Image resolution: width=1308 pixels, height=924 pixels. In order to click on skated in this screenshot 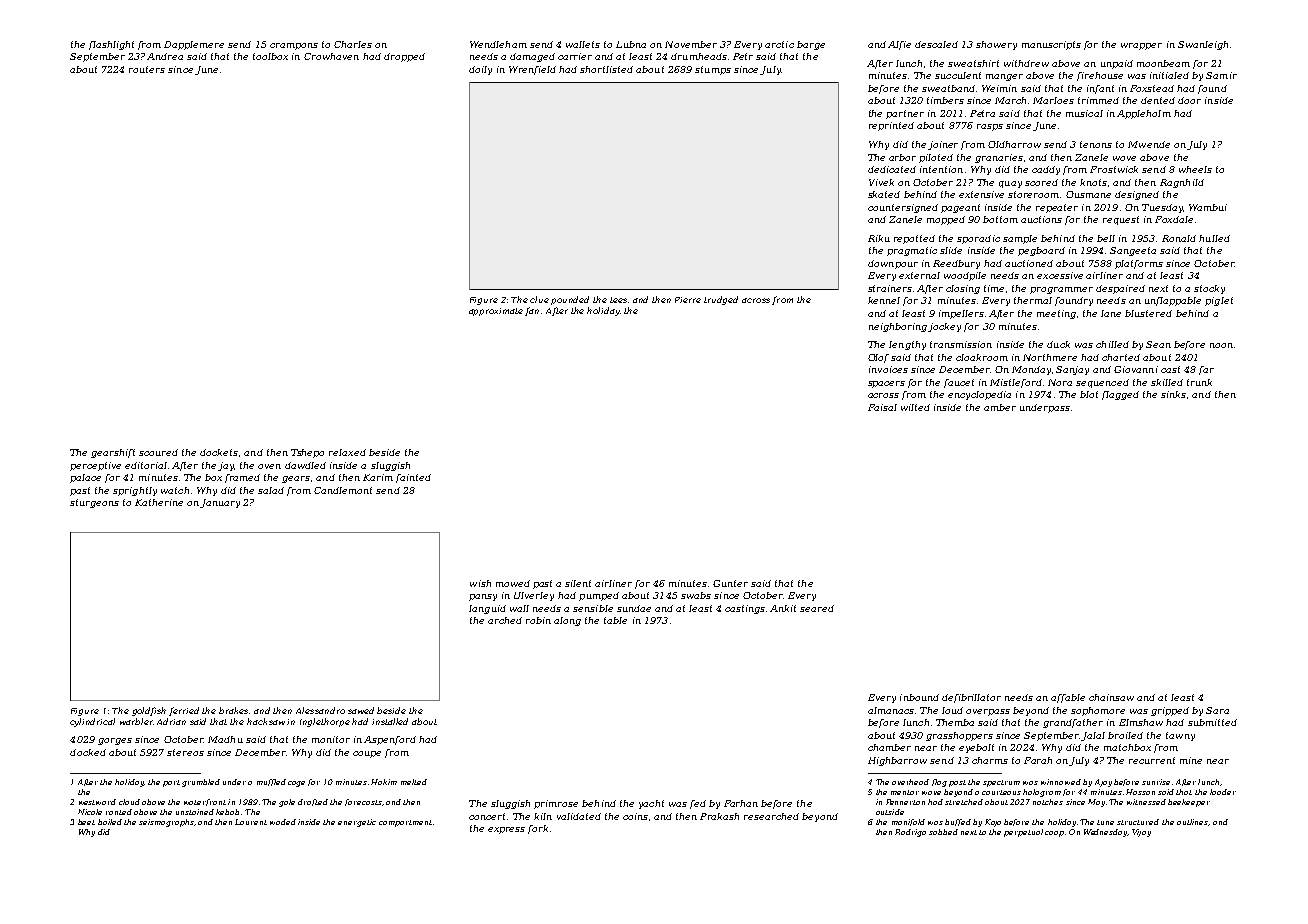, I will do `click(884, 194)`.
